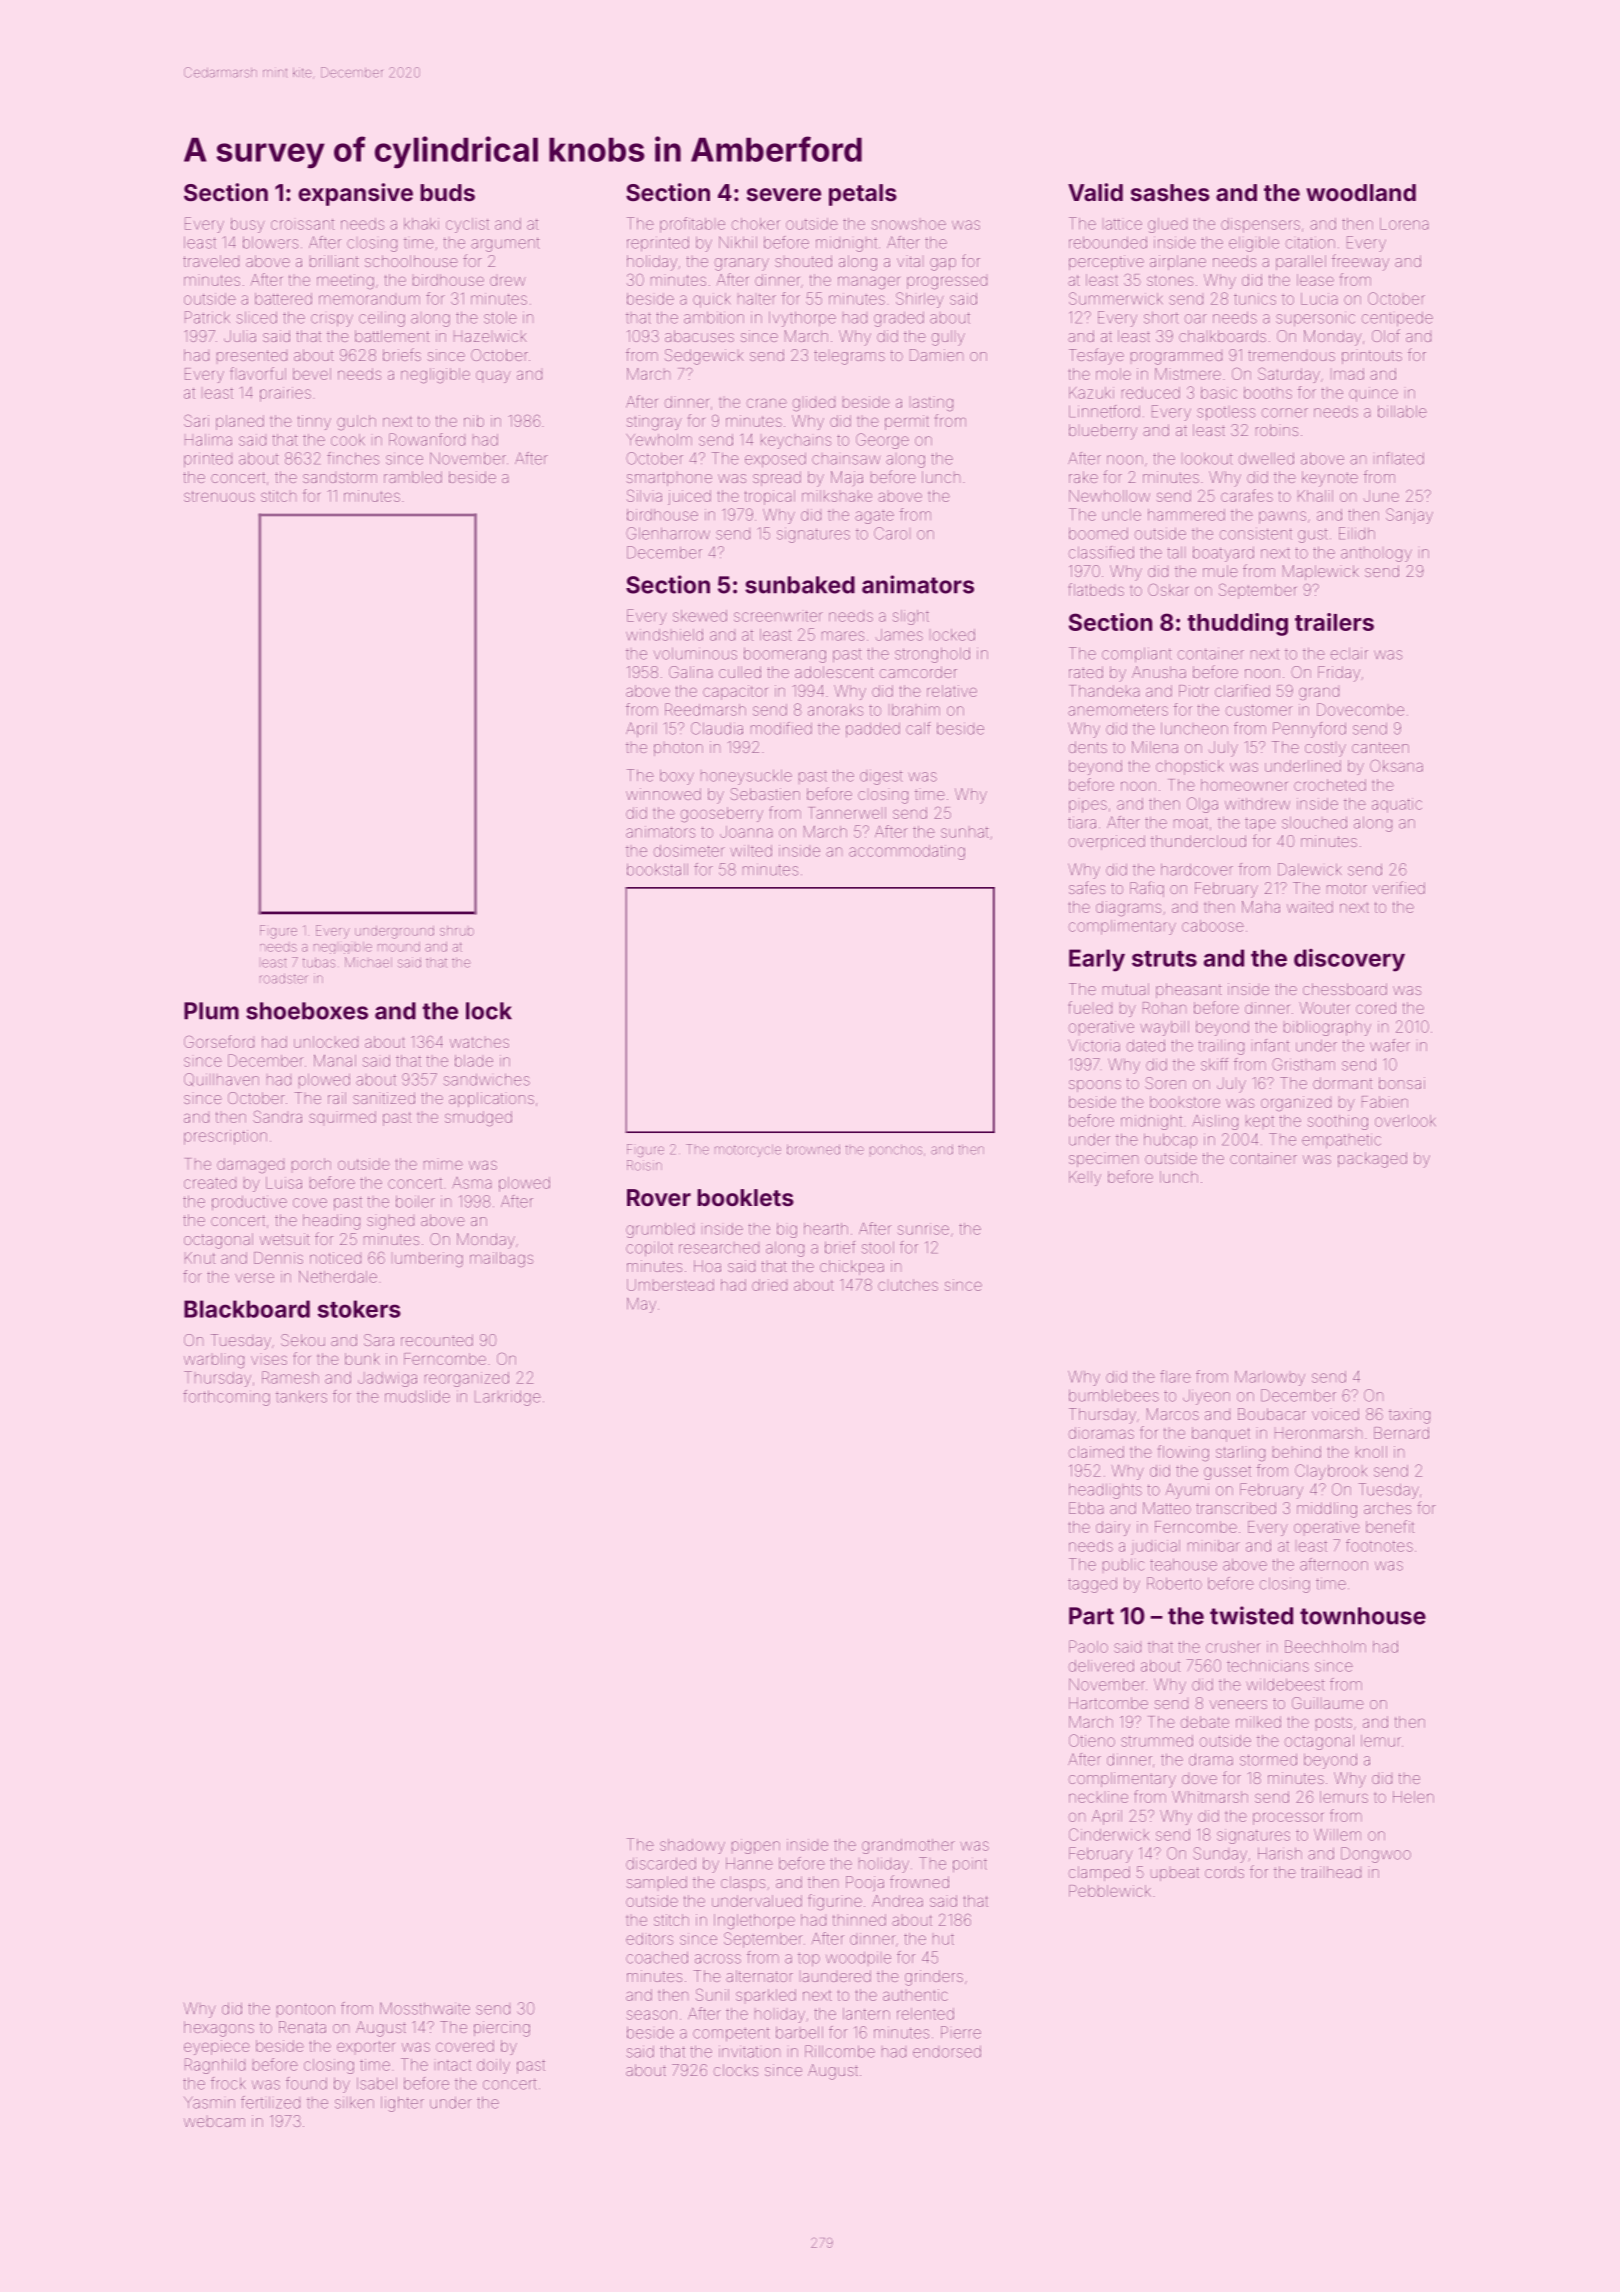  Describe the element at coordinates (219, 2029) in the page. I see `hexagons` at that location.
